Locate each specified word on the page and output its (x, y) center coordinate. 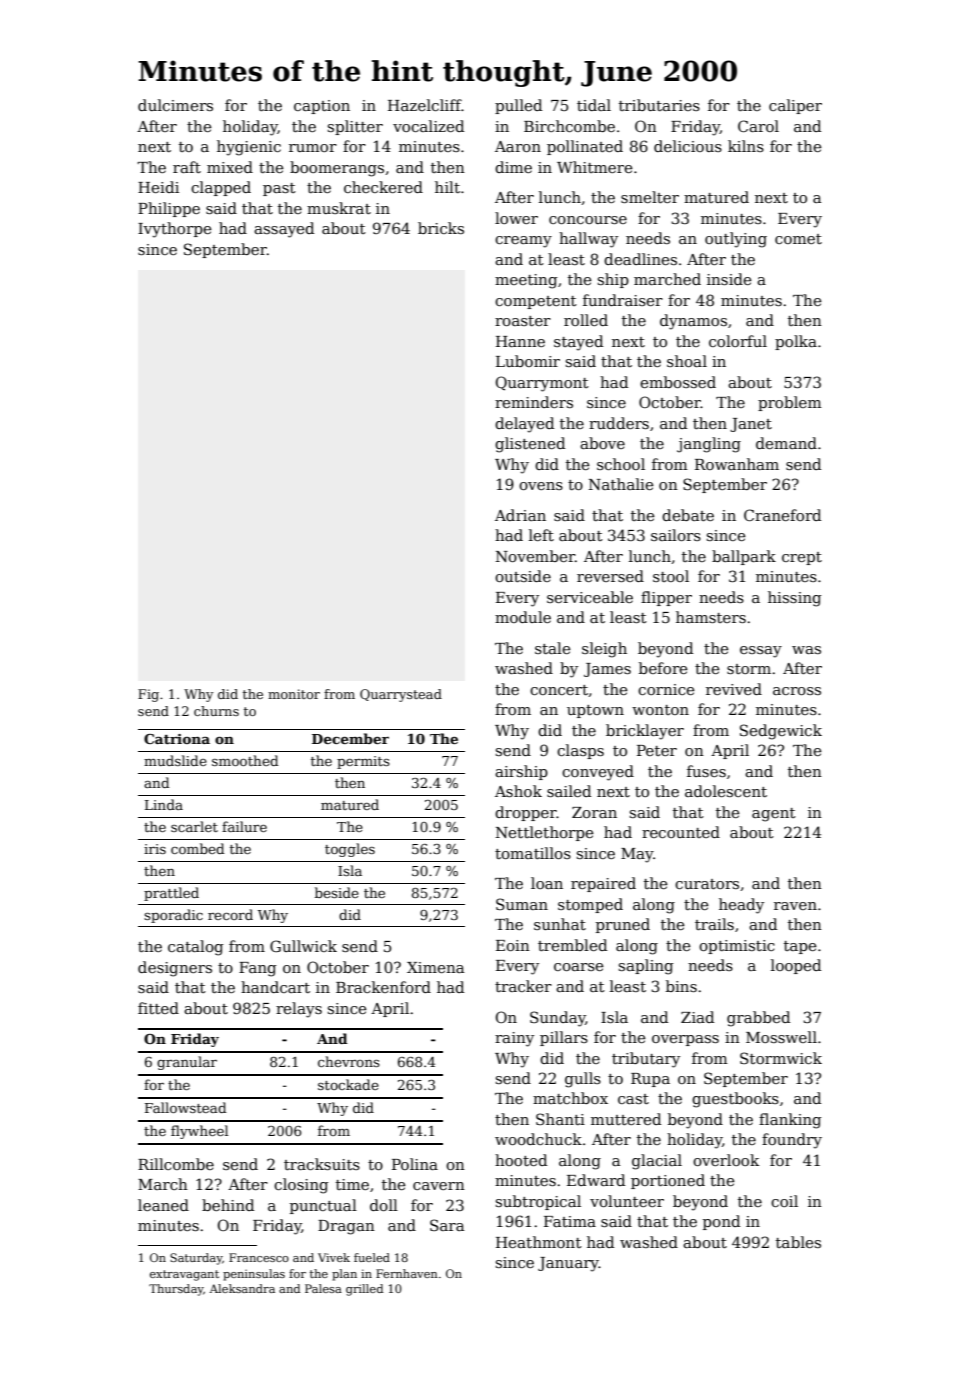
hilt (447, 187)
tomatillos (533, 853)
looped (796, 966)
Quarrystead (401, 695)
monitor (294, 694)
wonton (660, 710)
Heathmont (539, 1242)
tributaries (659, 105)
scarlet (194, 826)
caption (322, 107)
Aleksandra (242, 1288)
